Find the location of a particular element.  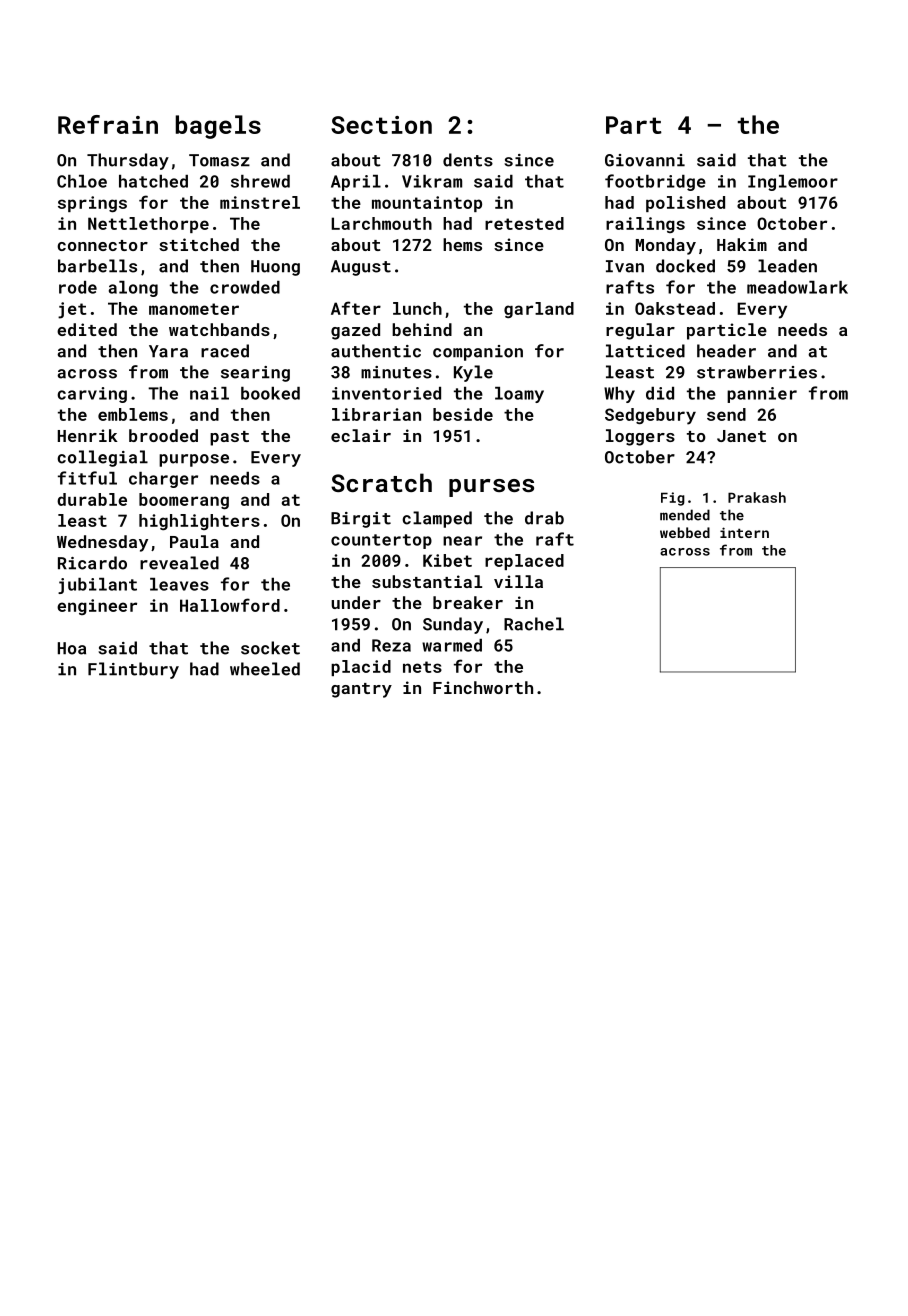

polished is located at coordinates (685, 204).
